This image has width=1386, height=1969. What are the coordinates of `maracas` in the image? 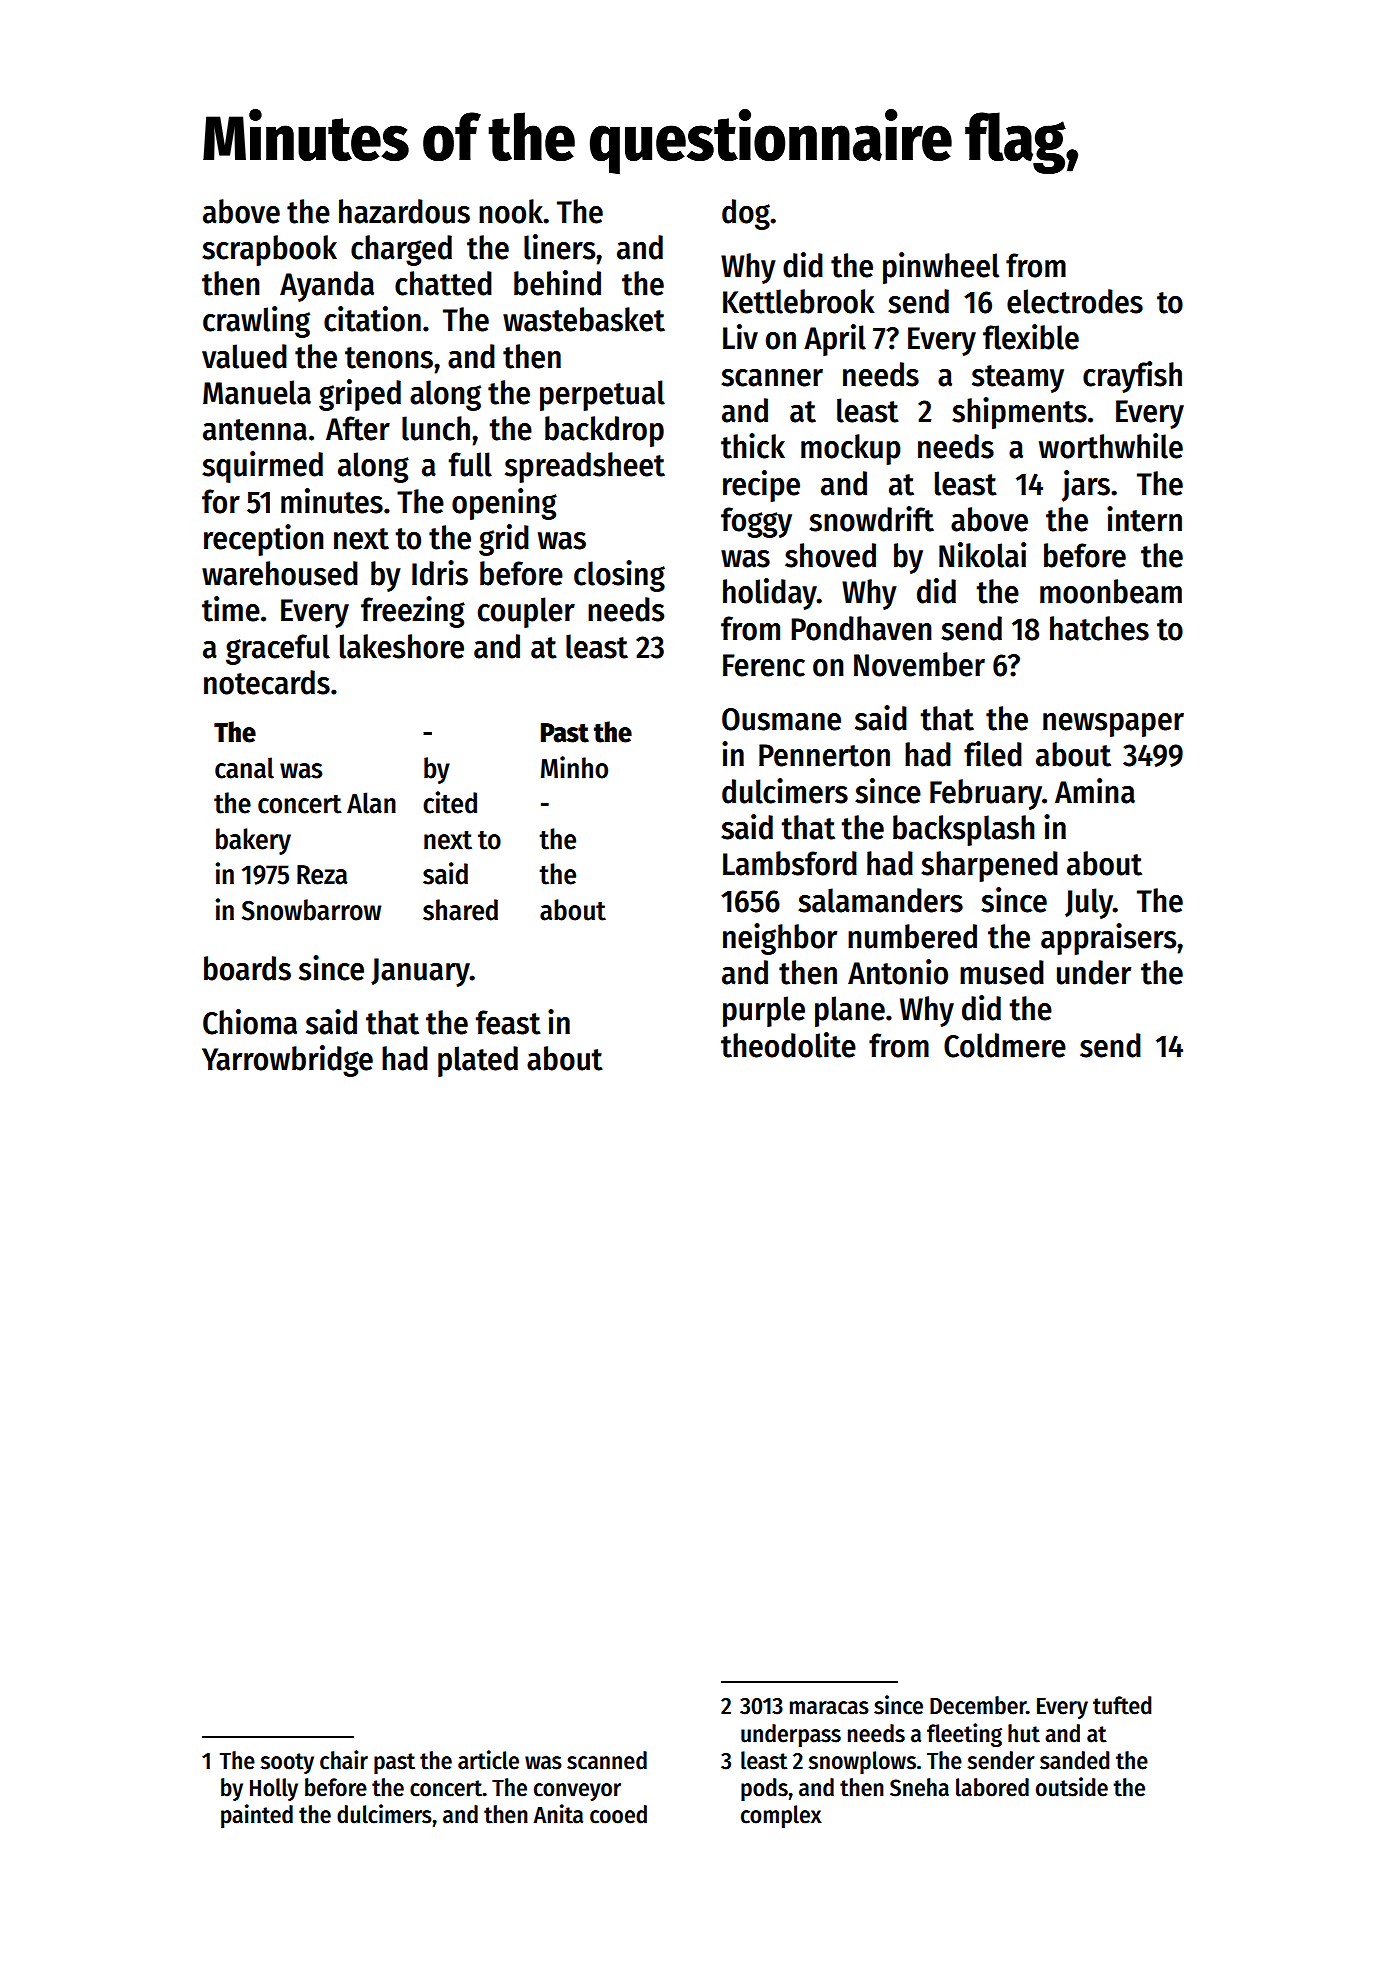 It's located at (829, 1708).
